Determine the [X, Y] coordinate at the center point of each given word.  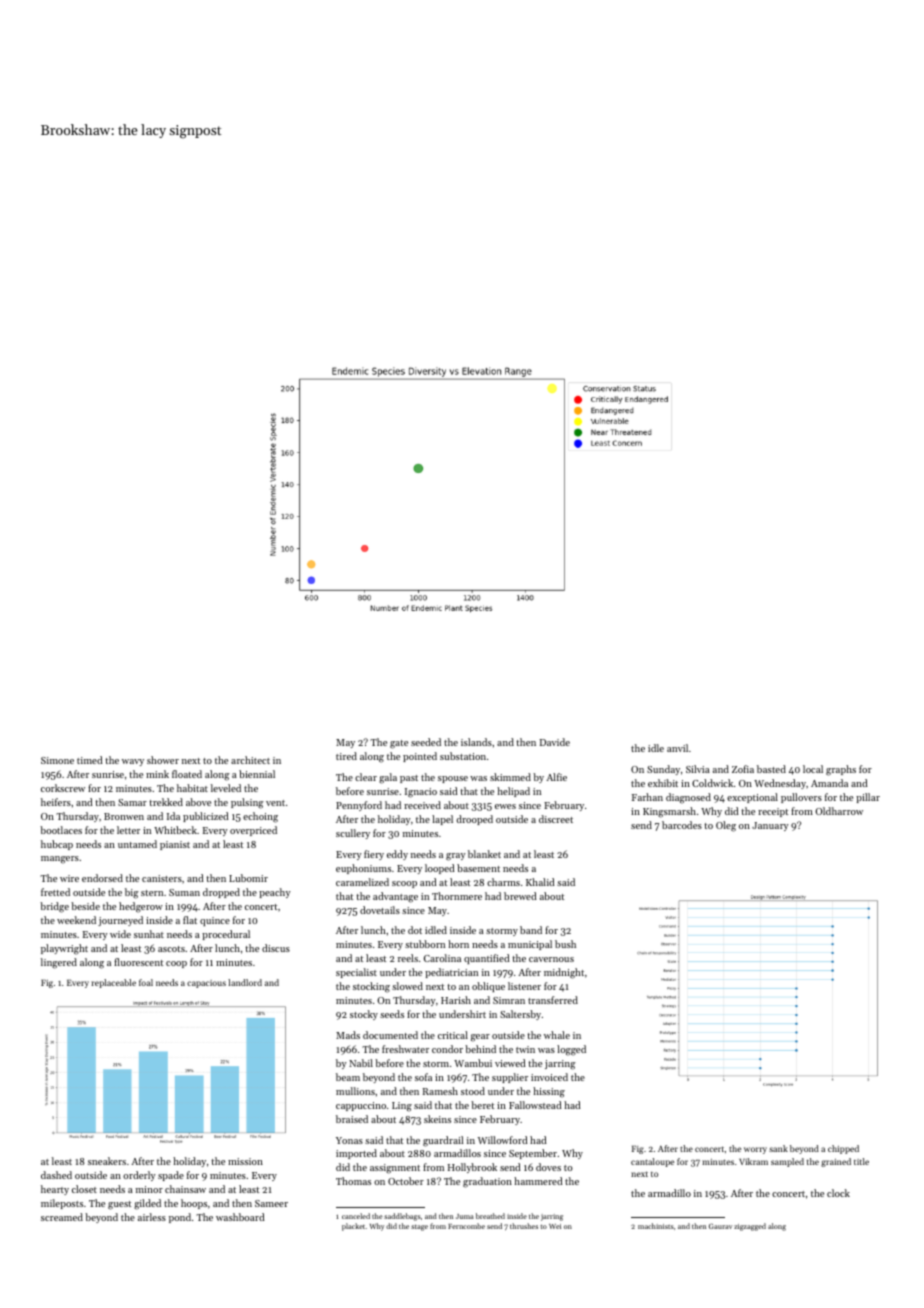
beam [348, 1077]
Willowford [502, 1140]
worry [755, 1150]
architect [250, 760]
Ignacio [421, 793]
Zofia [743, 769]
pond [180, 1218]
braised [352, 1119]
